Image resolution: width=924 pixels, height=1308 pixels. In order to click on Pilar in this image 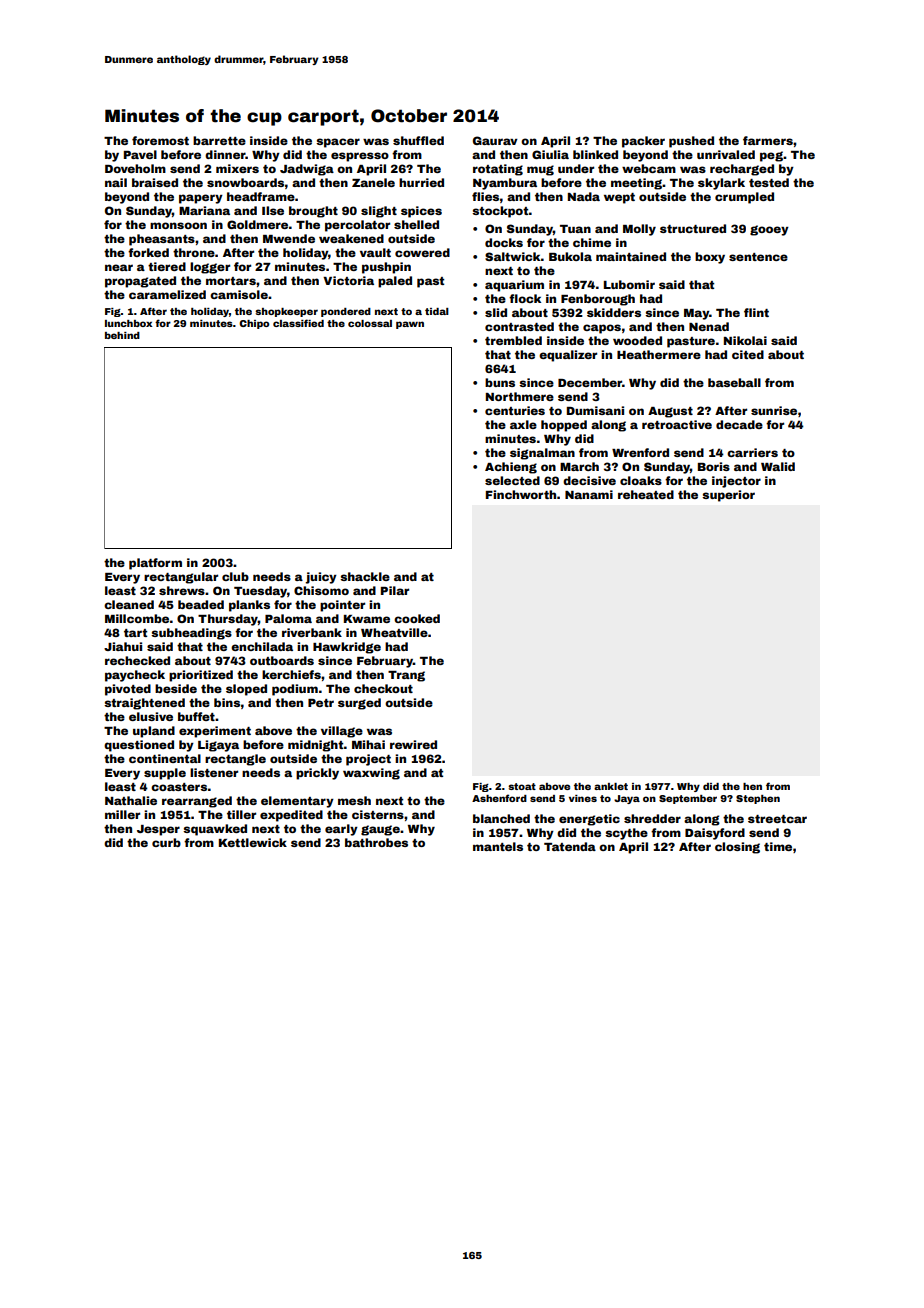, I will do `click(395, 590)`.
